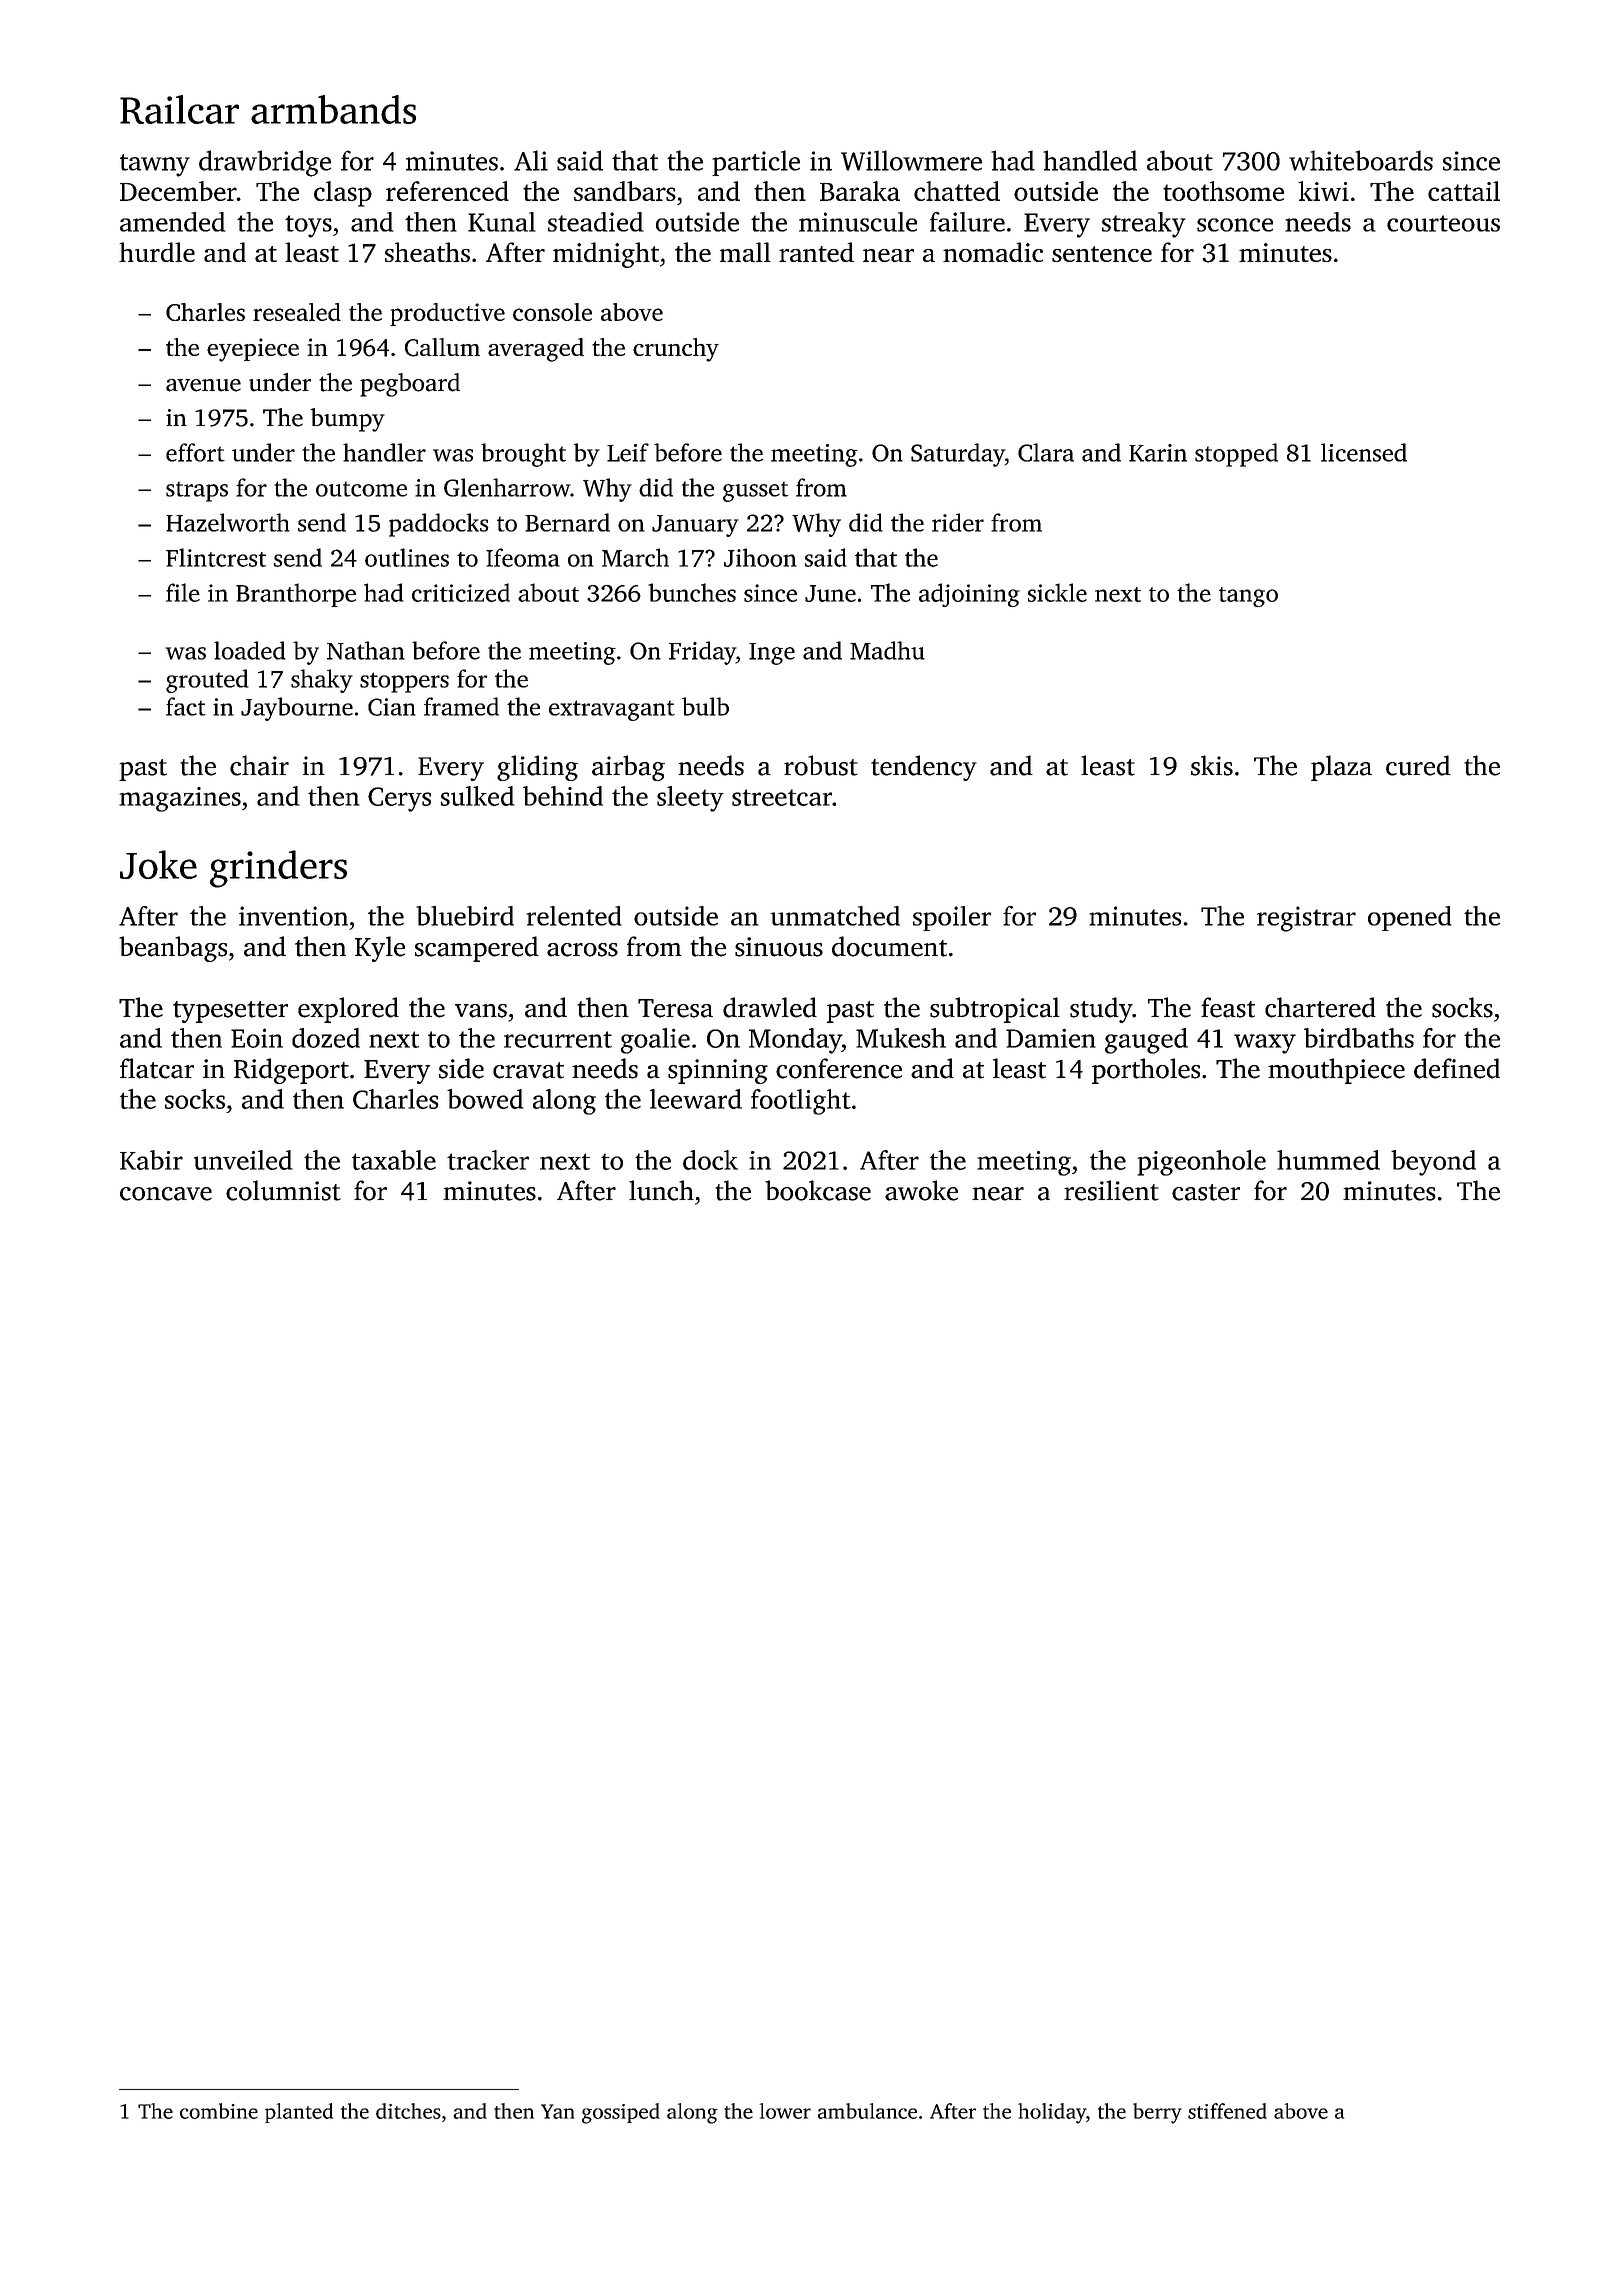  Describe the element at coordinates (1227, 2111) in the screenshot. I see `stiffened` at that location.
